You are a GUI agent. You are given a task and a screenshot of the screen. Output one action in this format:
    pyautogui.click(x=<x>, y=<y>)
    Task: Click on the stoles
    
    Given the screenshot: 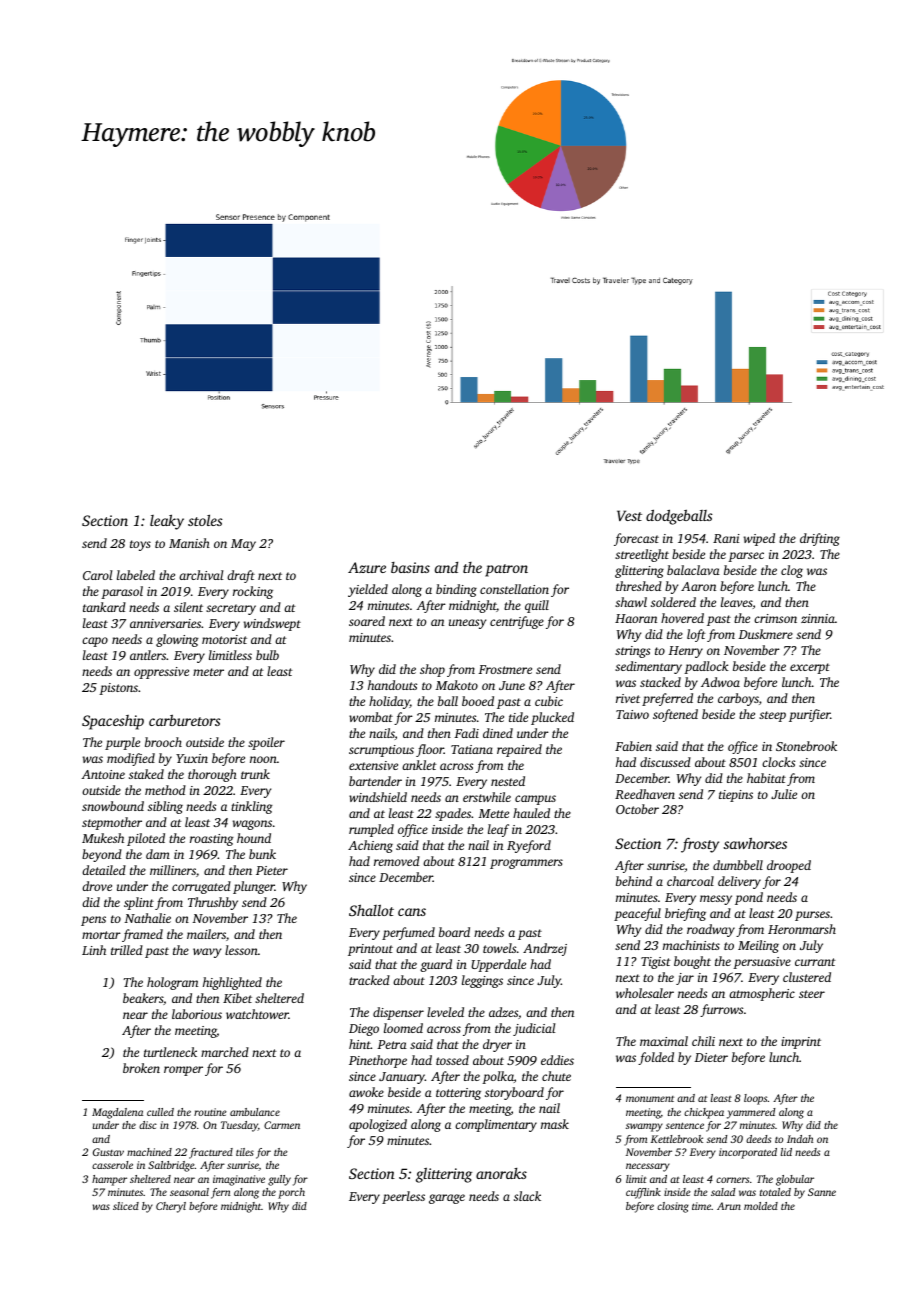 What is the action you would take?
    pyautogui.click(x=205, y=520)
